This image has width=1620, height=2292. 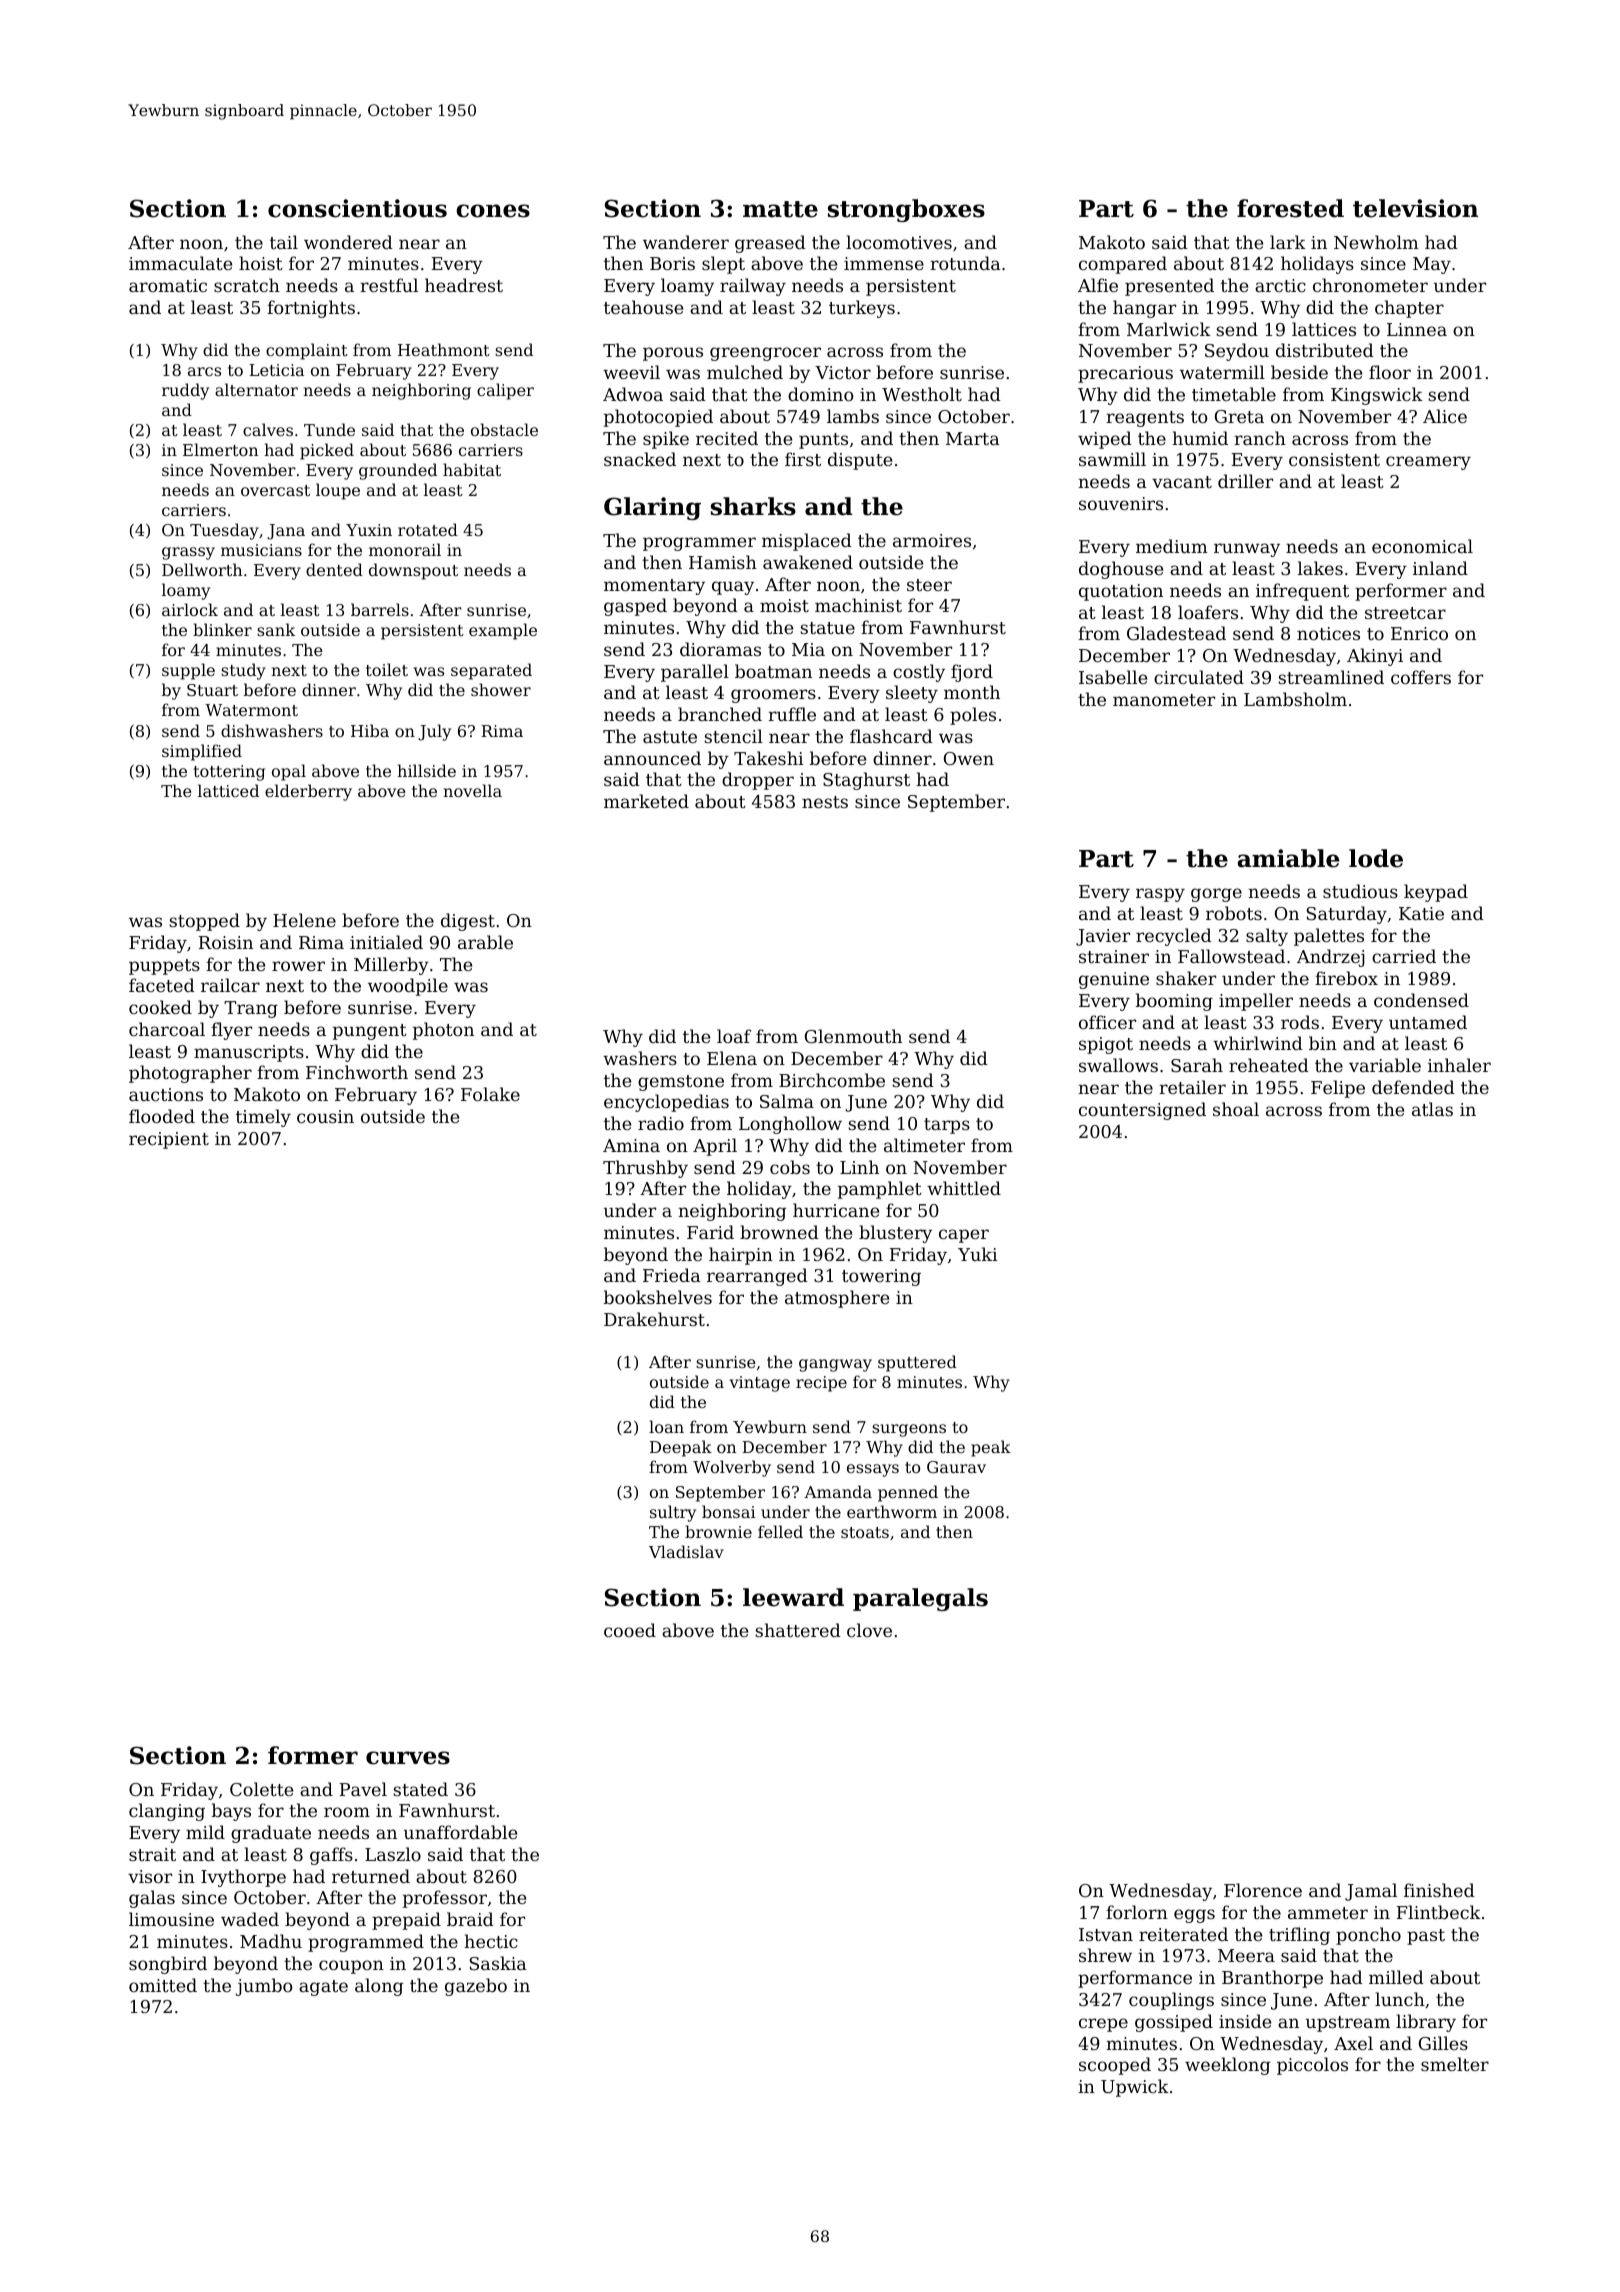 What do you see at coordinates (264, 1987) in the image?
I see `jumbo` at bounding box center [264, 1987].
